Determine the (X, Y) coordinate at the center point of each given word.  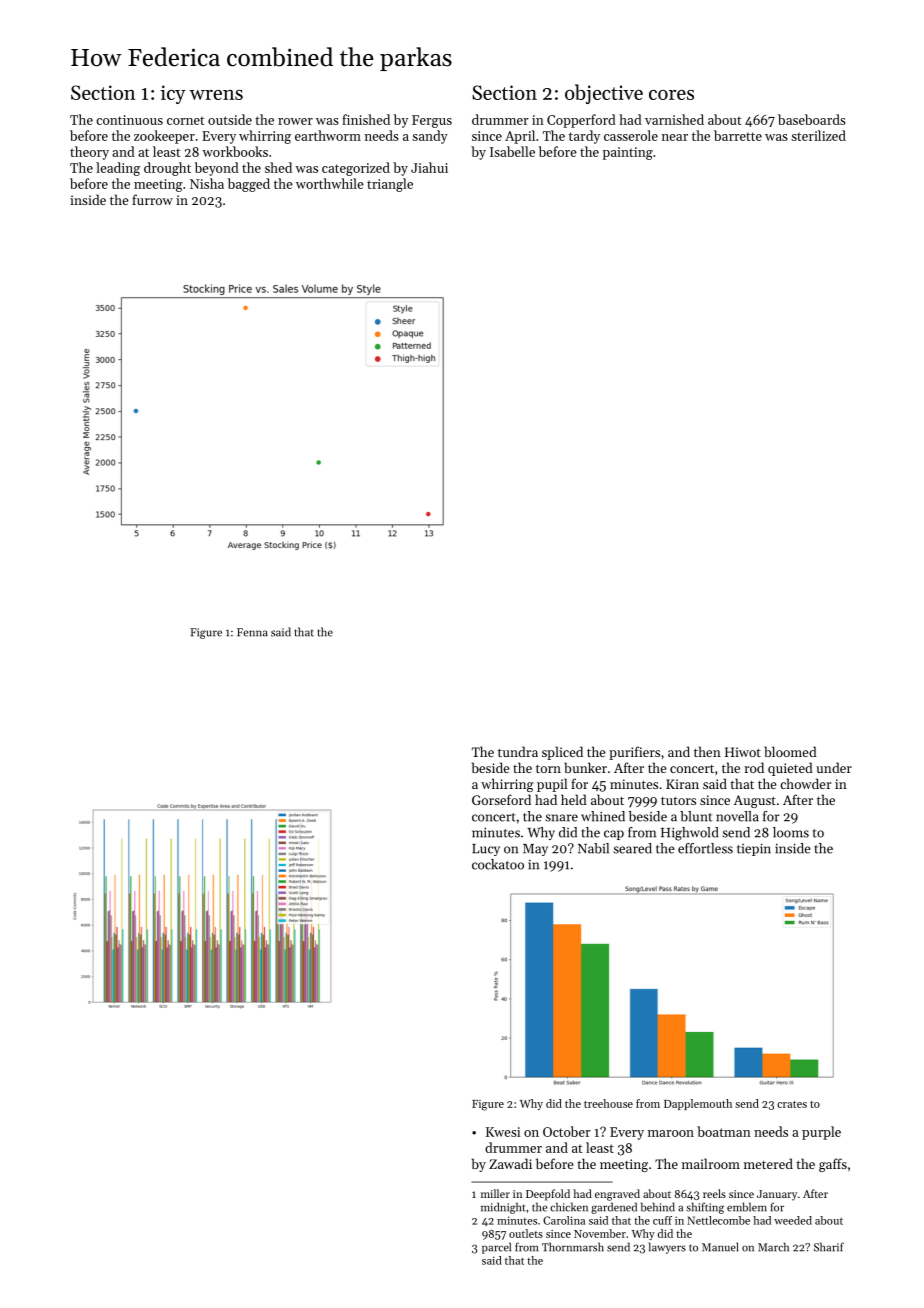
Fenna (252, 632)
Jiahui (429, 167)
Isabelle (512, 151)
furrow (152, 199)
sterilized (818, 135)
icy (173, 94)
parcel (496, 1248)
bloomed (790, 751)
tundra (518, 751)
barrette (738, 135)
